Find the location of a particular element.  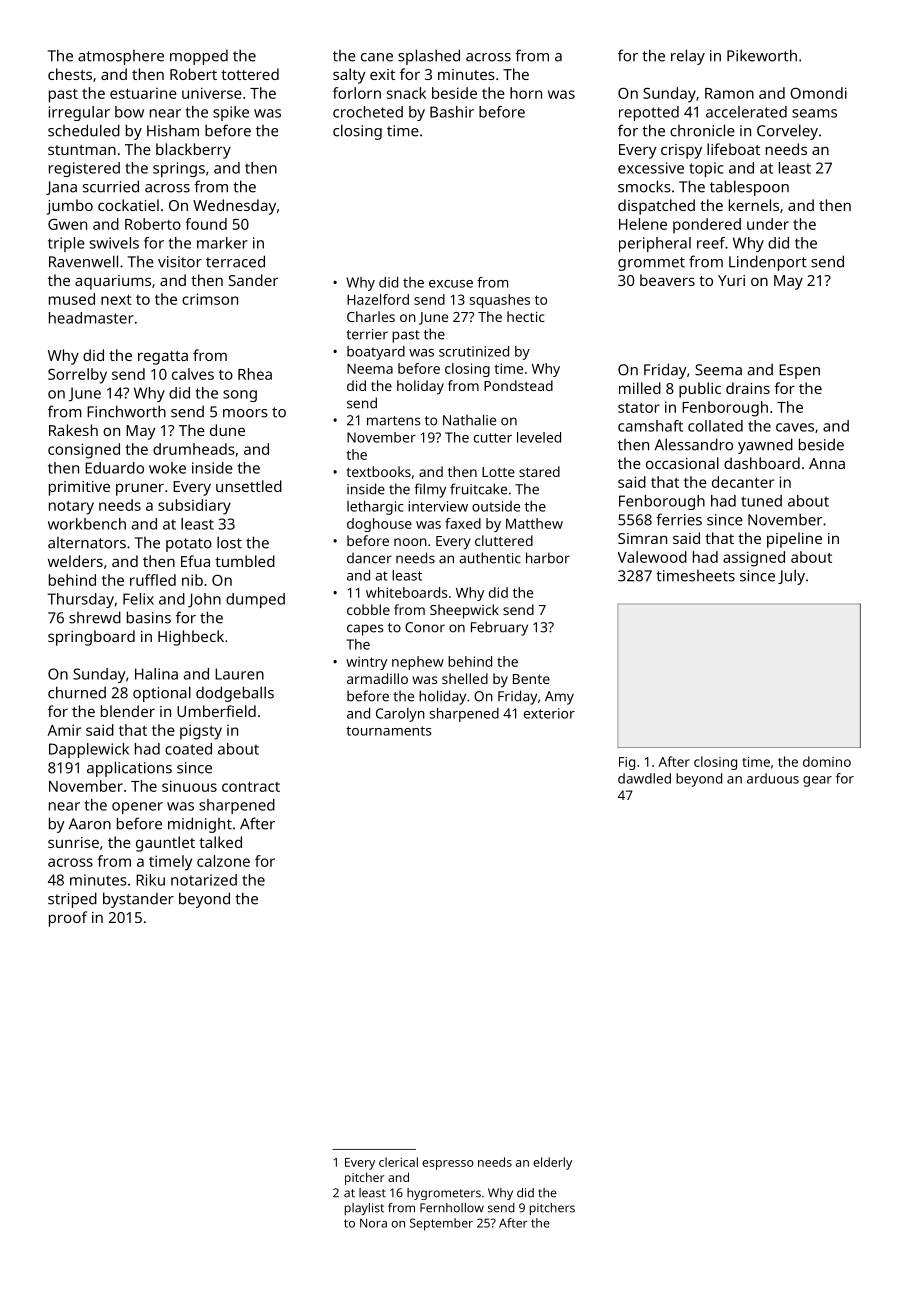

Hisham is located at coordinates (173, 130).
